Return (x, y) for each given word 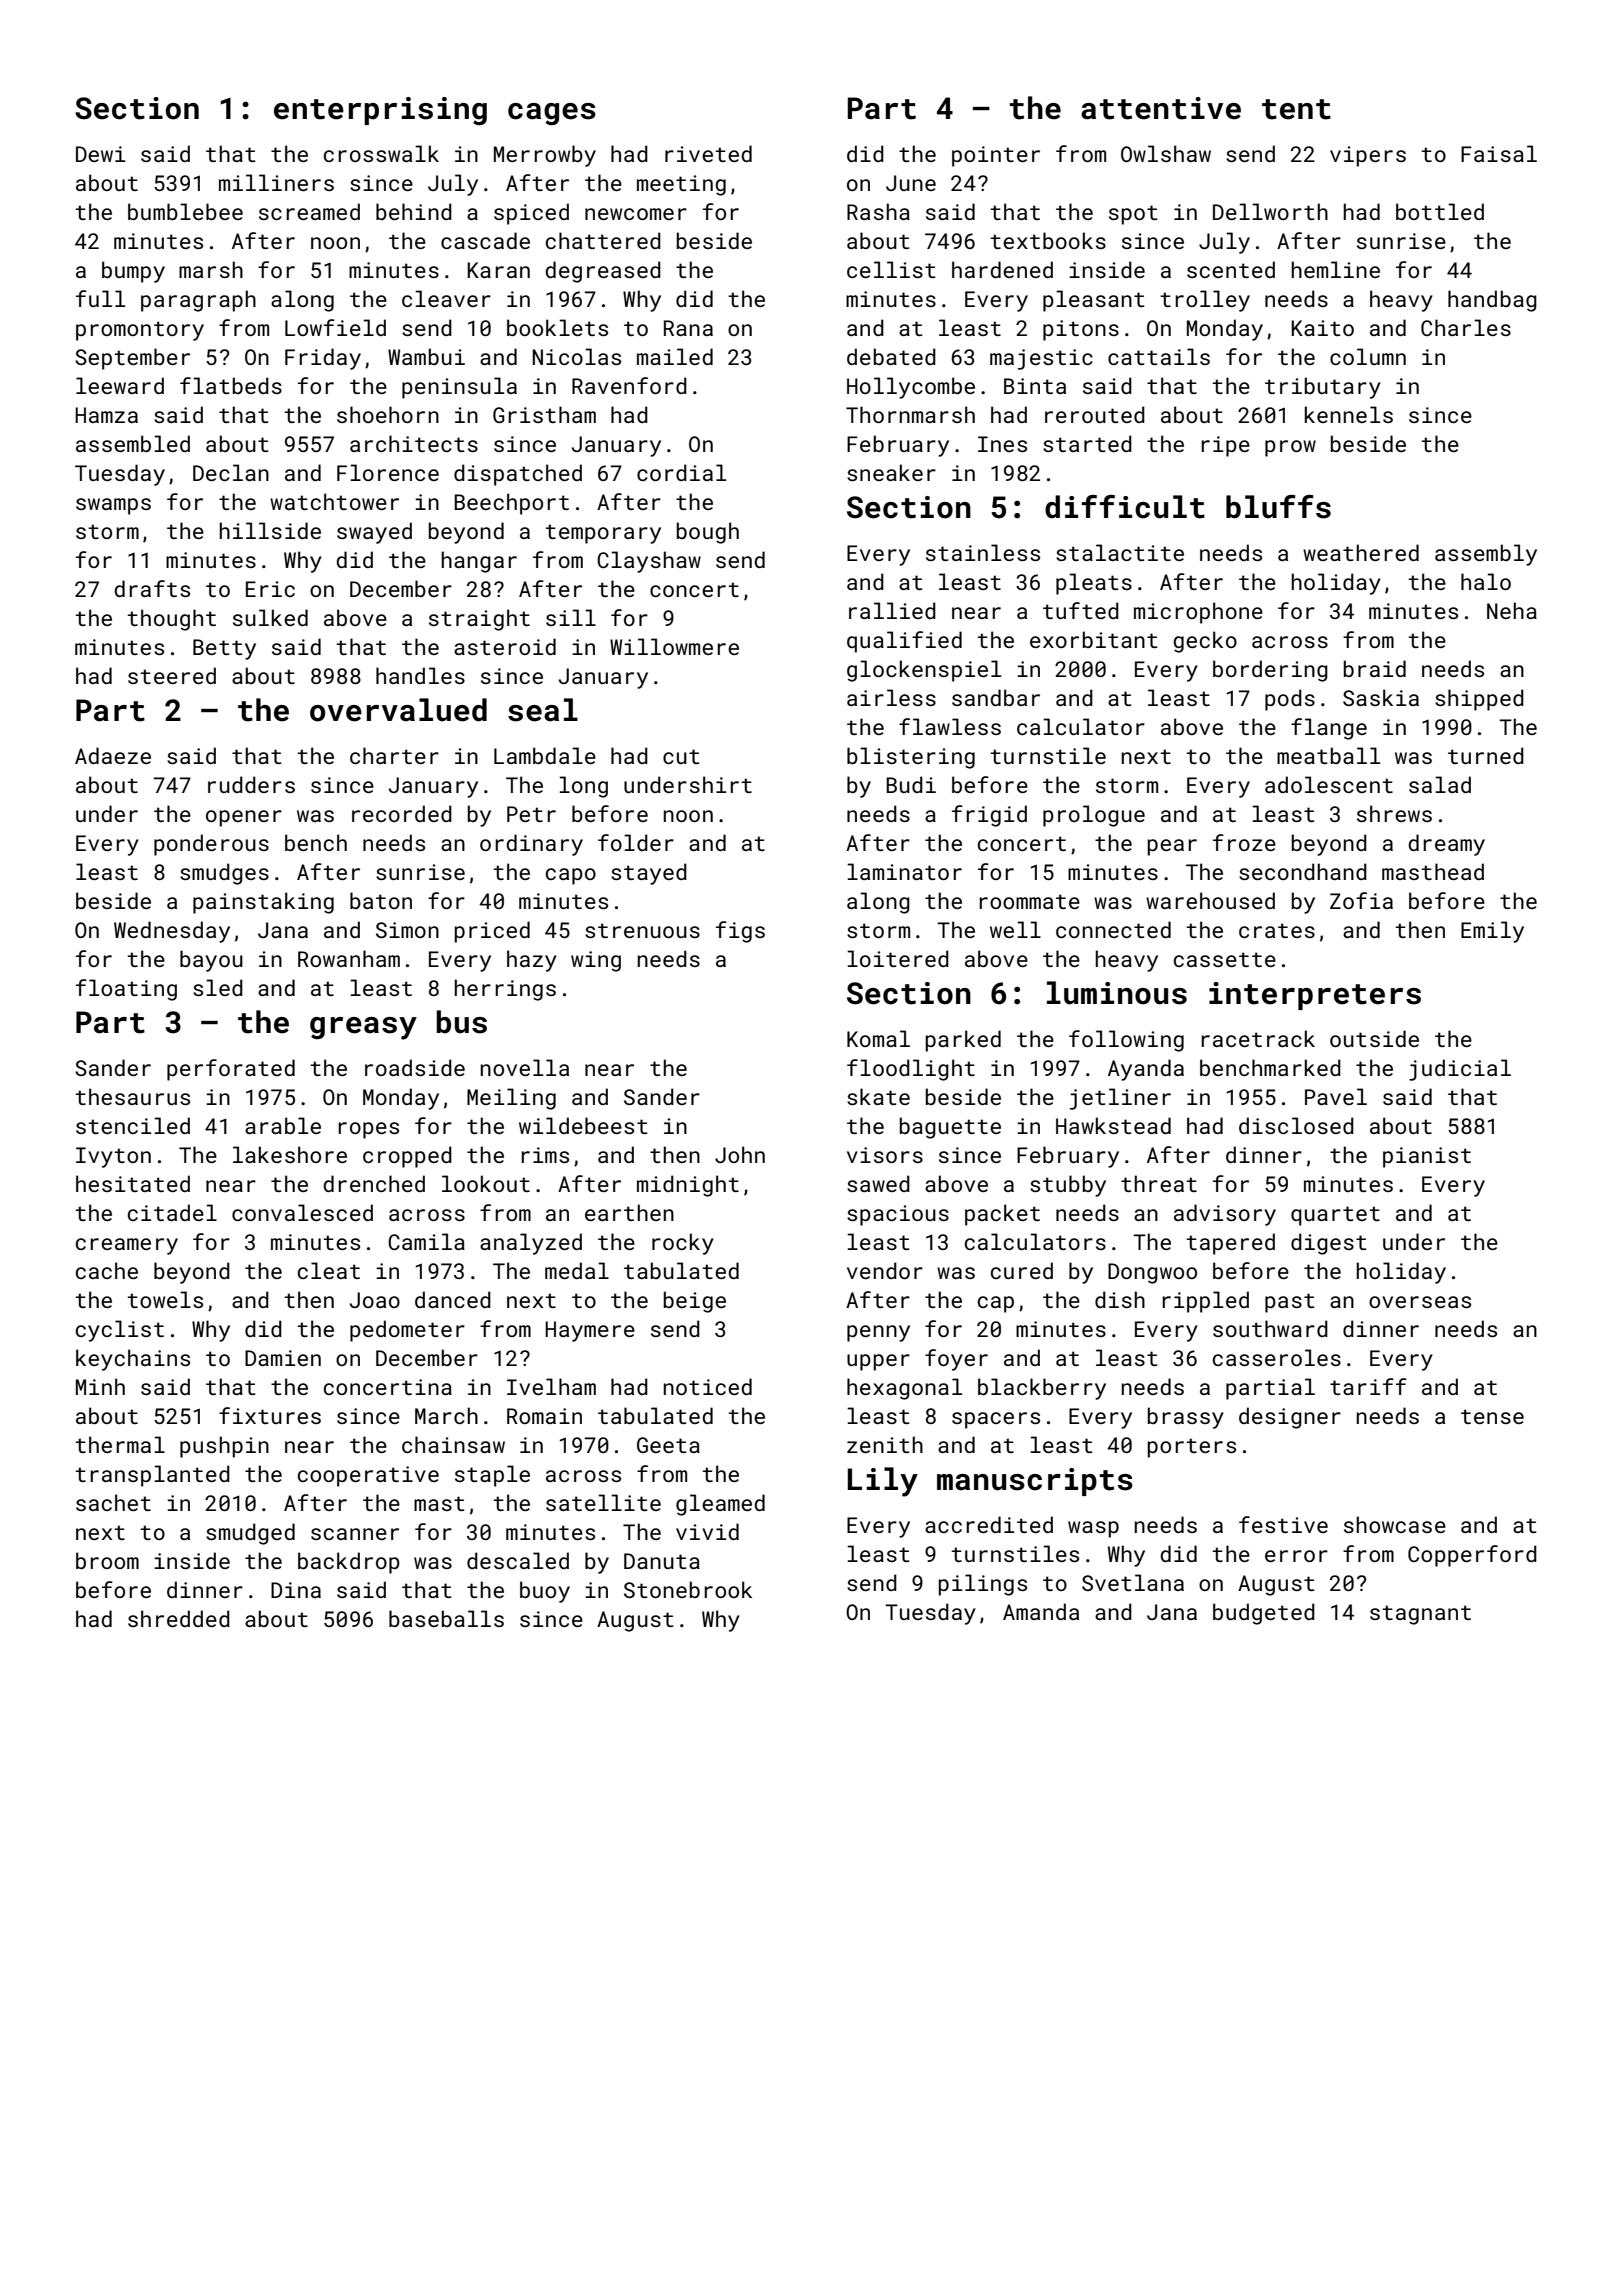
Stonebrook (688, 1589)
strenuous (642, 930)
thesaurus (132, 1096)
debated (891, 356)
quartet (1335, 1216)
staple (492, 1476)
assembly (1486, 555)
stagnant (1420, 1615)
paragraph (198, 301)
